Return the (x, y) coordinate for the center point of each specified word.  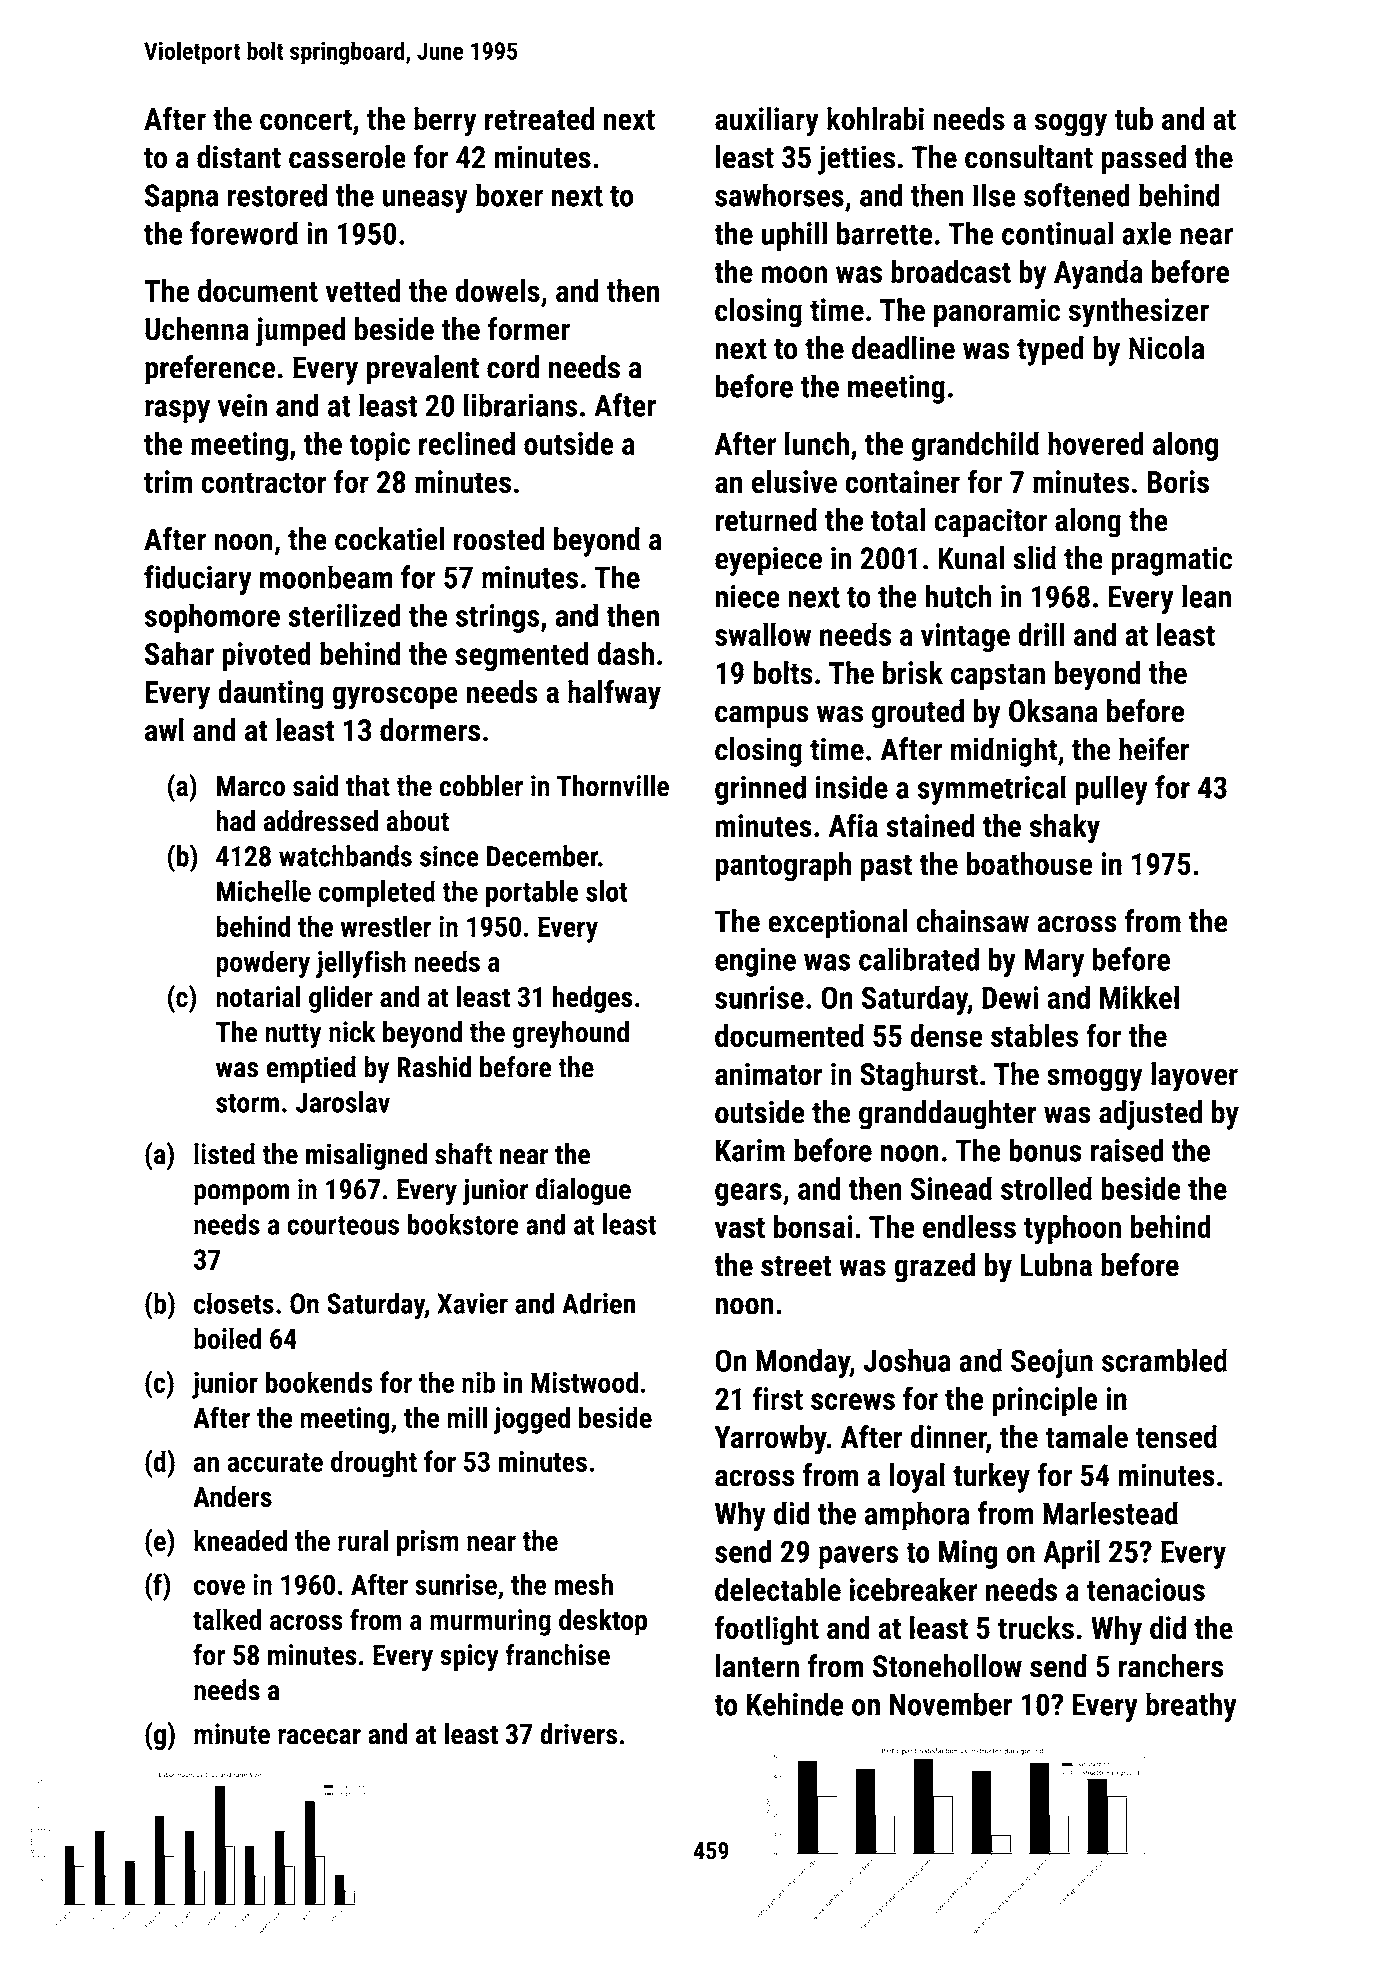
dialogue (583, 1192)
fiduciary (198, 580)
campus (762, 717)
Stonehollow (947, 1666)
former (529, 328)
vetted (363, 291)
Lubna (1056, 1265)
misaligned (366, 1156)
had (235, 821)
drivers (578, 1734)
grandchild (975, 446)
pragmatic (1171, 561)
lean (1206, 596)
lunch (817, 443)
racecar (319, 1737)
